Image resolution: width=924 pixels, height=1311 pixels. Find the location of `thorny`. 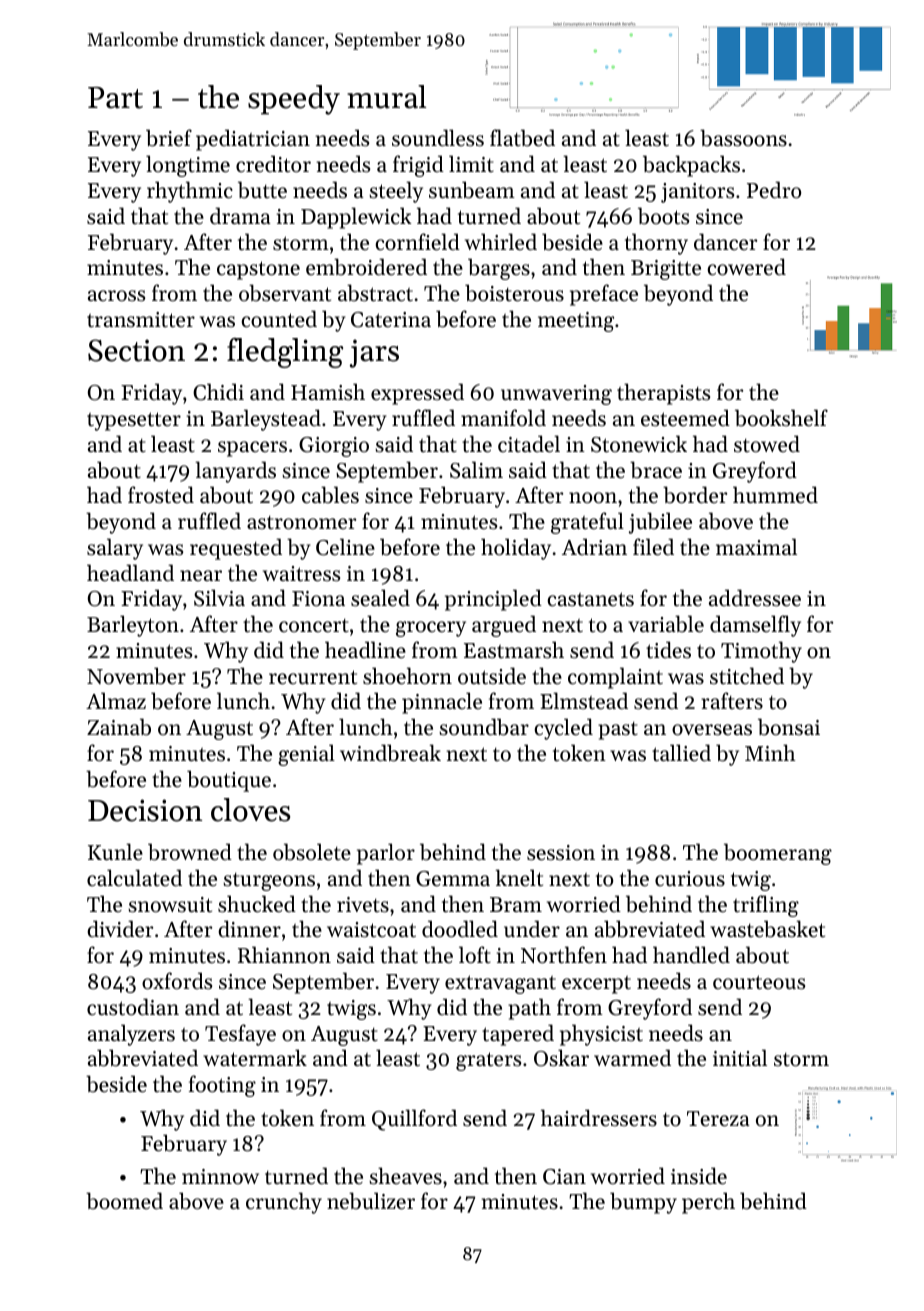

thorny is located at coordinates (656, 244).
